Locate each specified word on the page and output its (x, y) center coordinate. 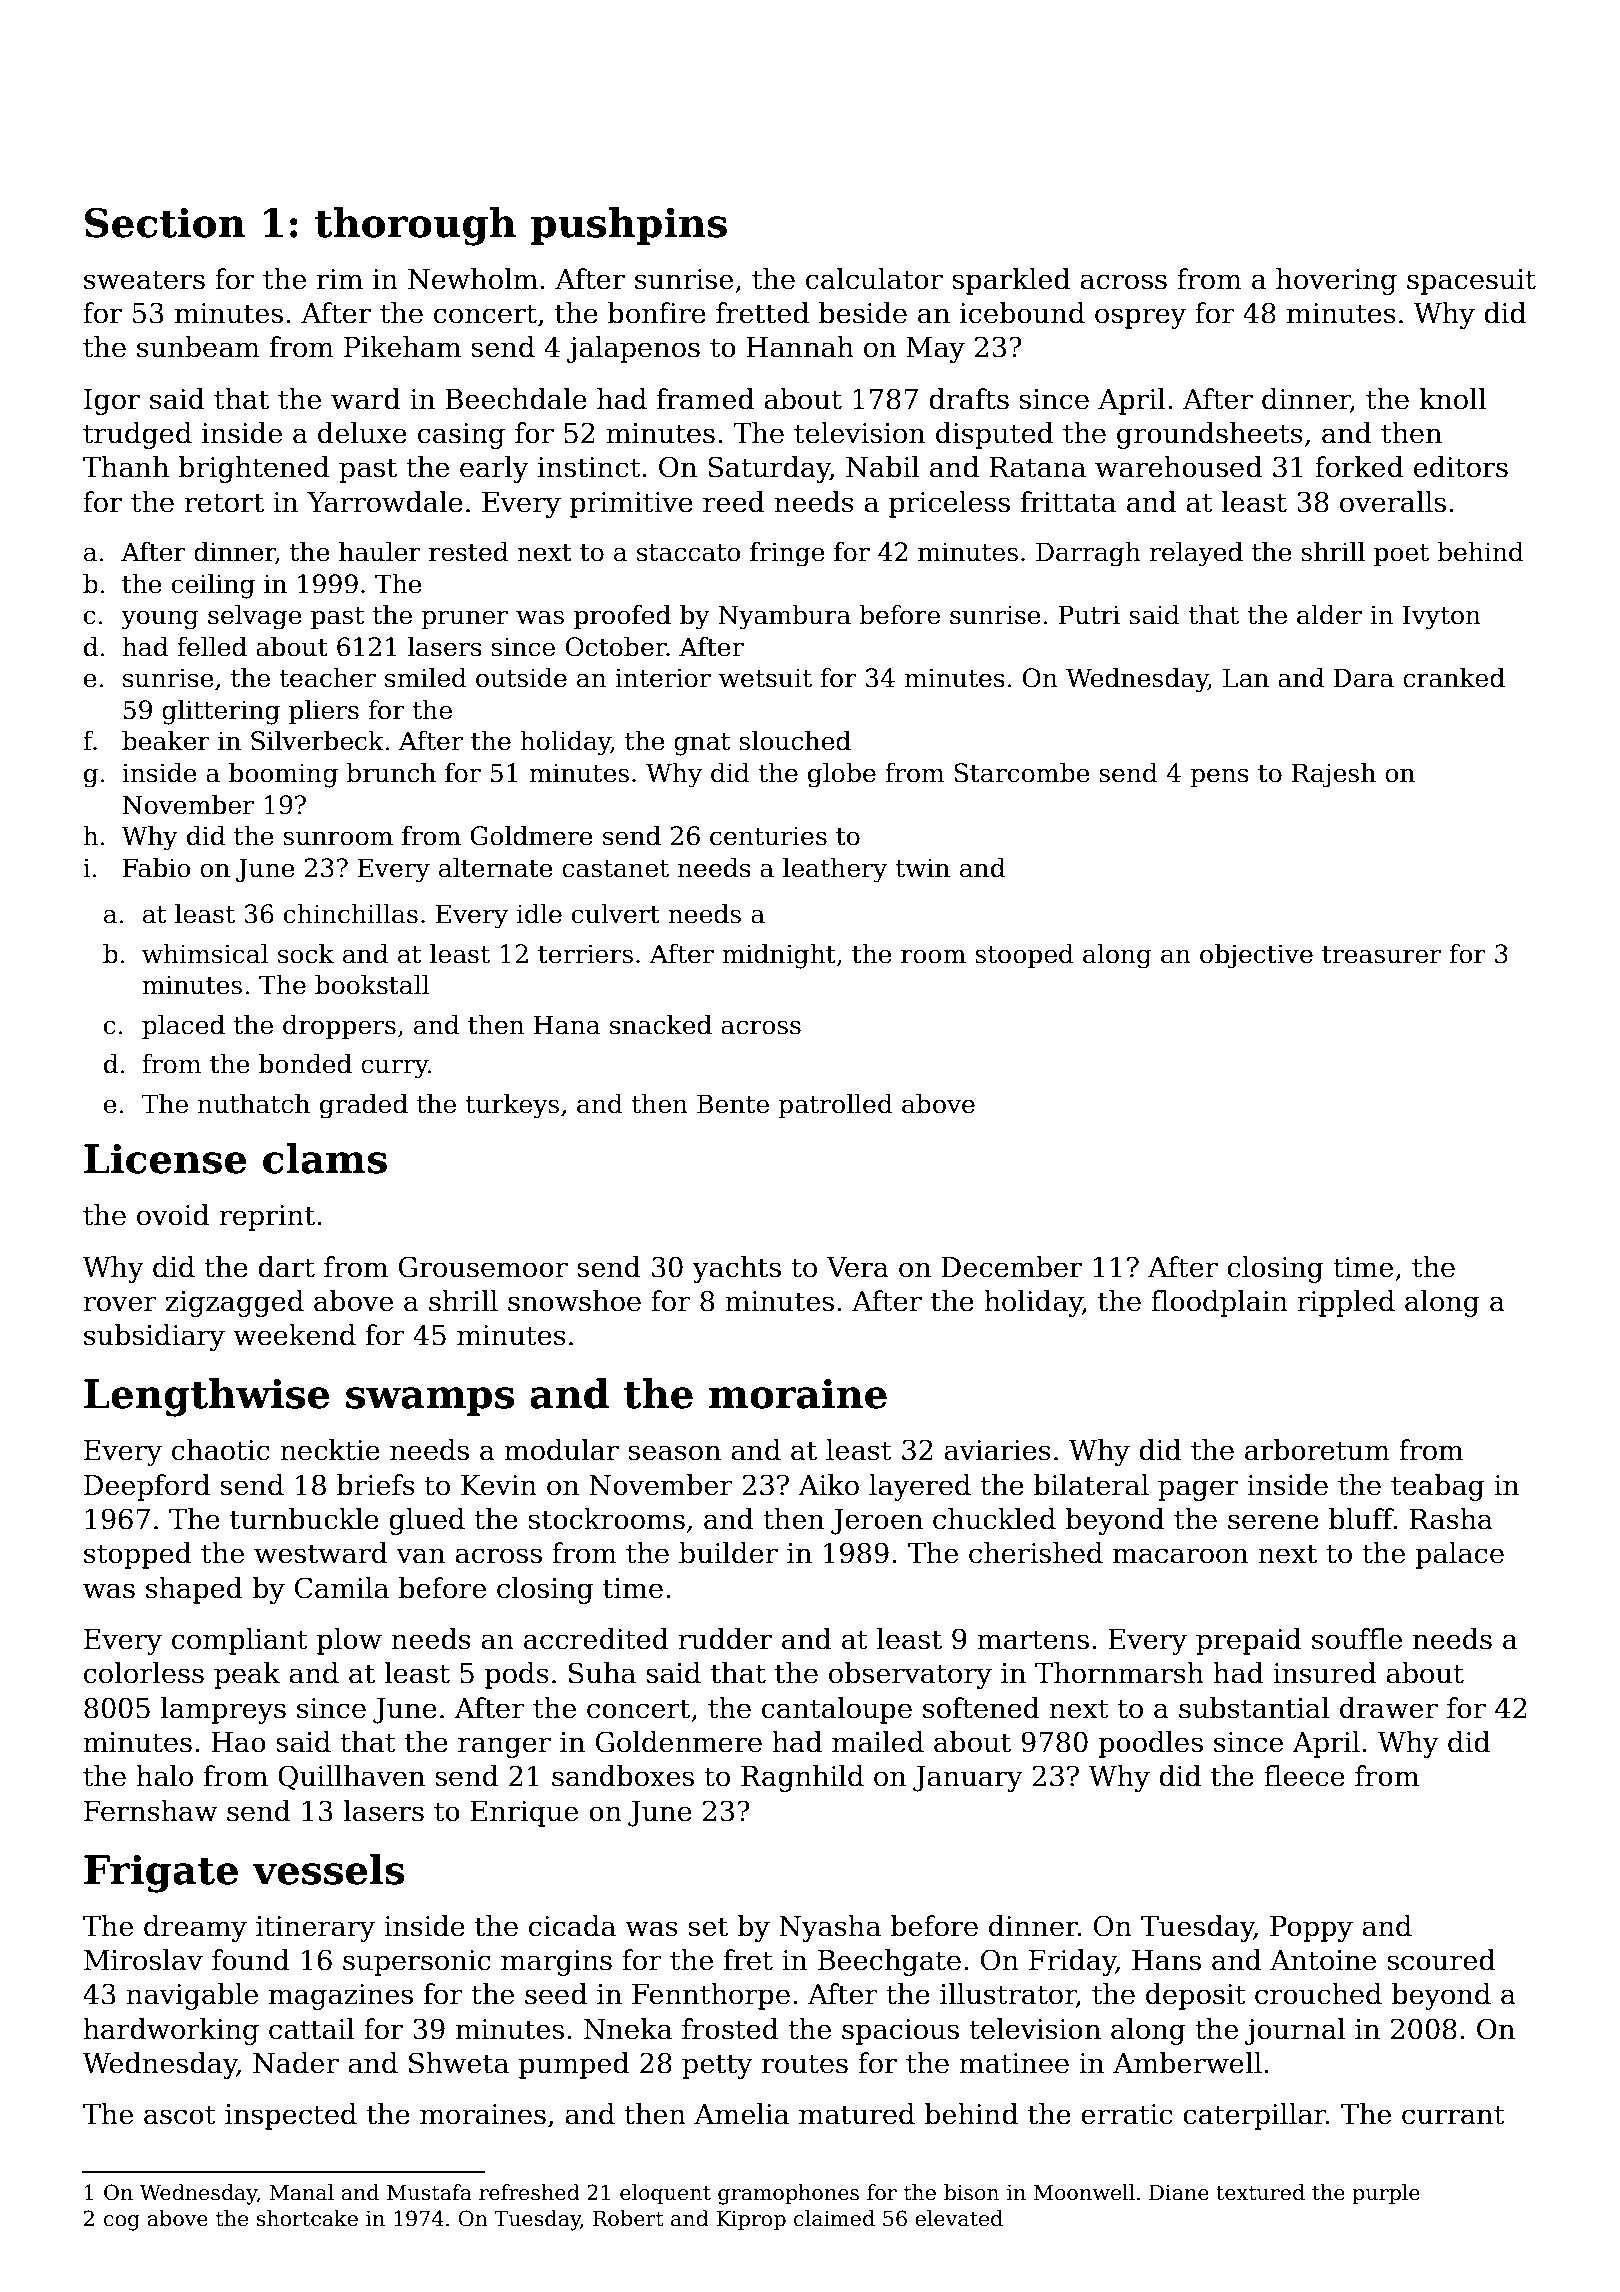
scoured (1441, 1960)
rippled (1346, 1303)
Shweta (459, 2063)
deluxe (362, 433)
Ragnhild (802, 1778)
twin (922, 868)
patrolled (835, 1106)
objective (1256, 956)
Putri (1089, 615)
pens (1219, 777)
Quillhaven (351, 1777)
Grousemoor (483, 1267)
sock (306, 954)
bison (971, 2192)
